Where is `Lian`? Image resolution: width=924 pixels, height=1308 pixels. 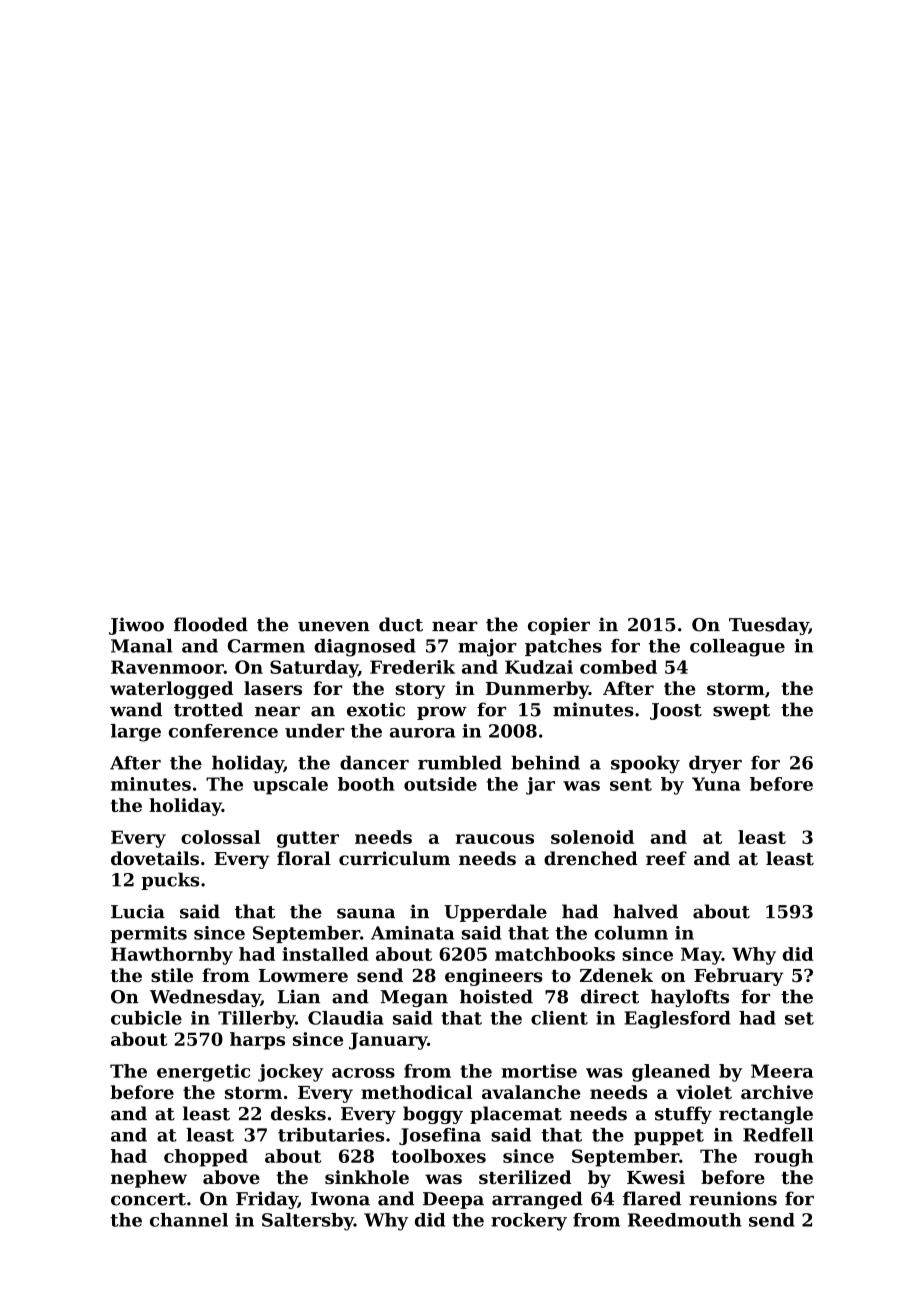
Lian is located at coordinates (298, 996).
